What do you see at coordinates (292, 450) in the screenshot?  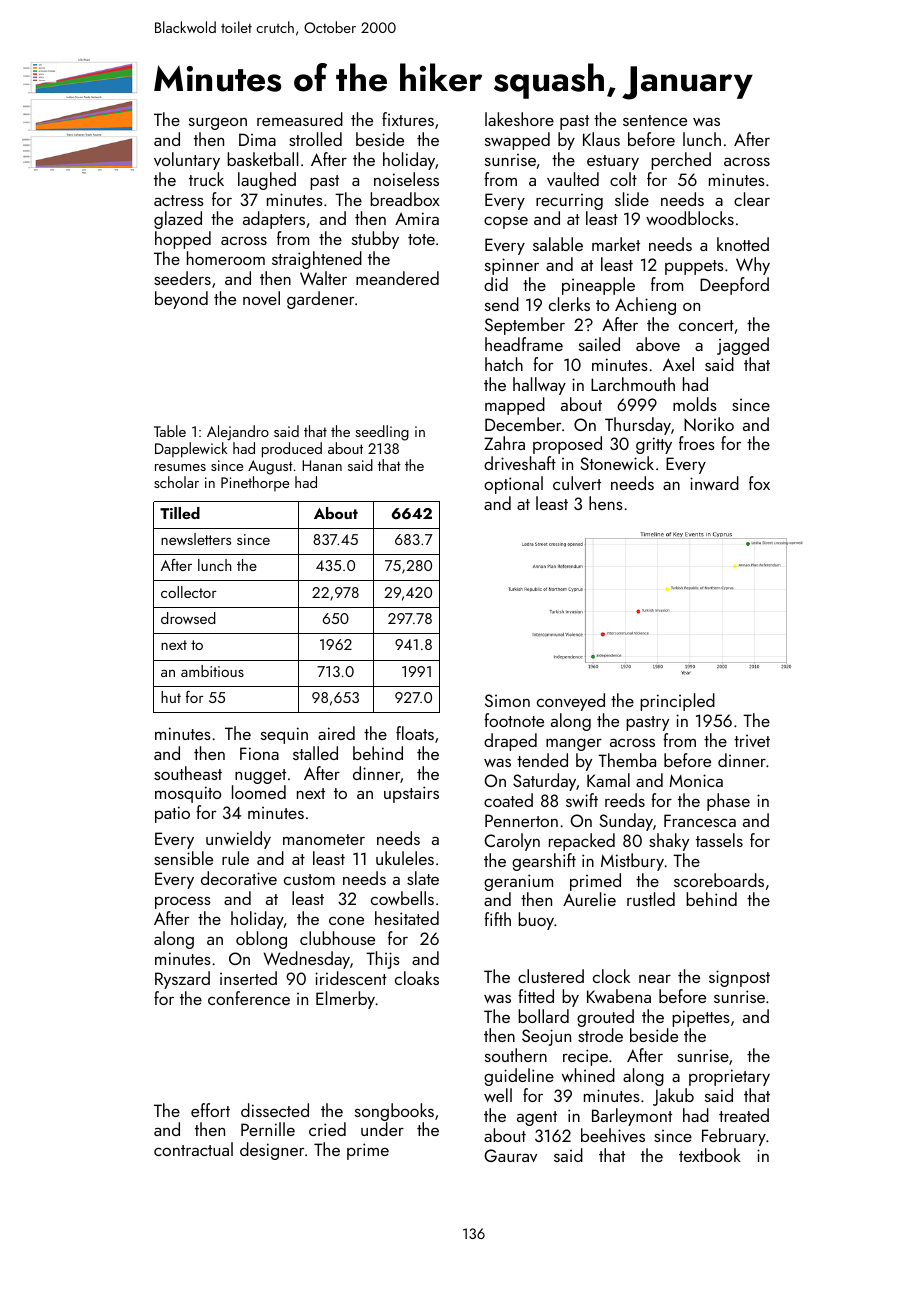 I see `produced` at bounding box center [292, 450].
